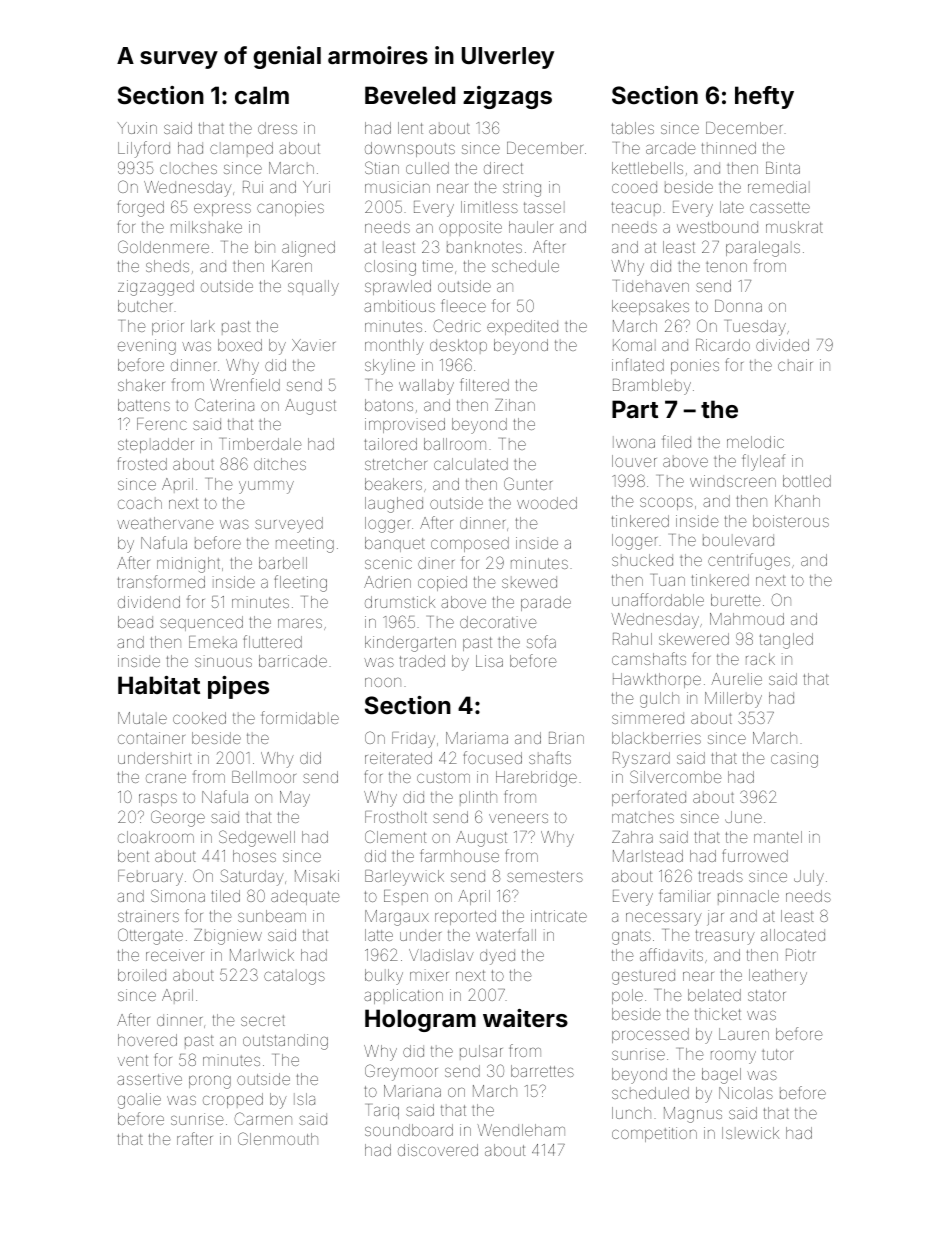  Describe the element at coordinates (262, 95) in the screenshot. I see `calm` at that location.
